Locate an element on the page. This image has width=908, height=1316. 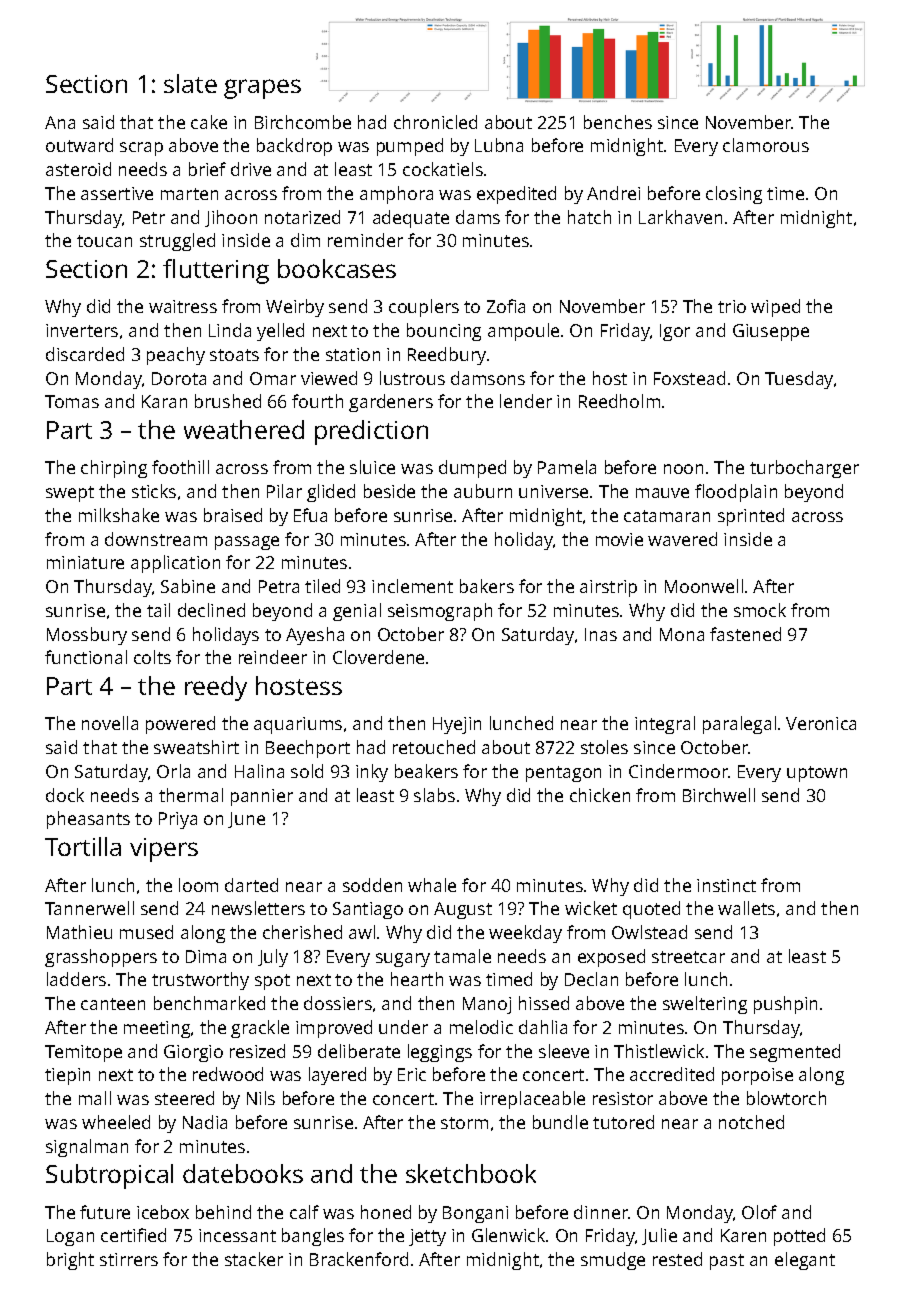
integral is located at coordinates (665, 725).
